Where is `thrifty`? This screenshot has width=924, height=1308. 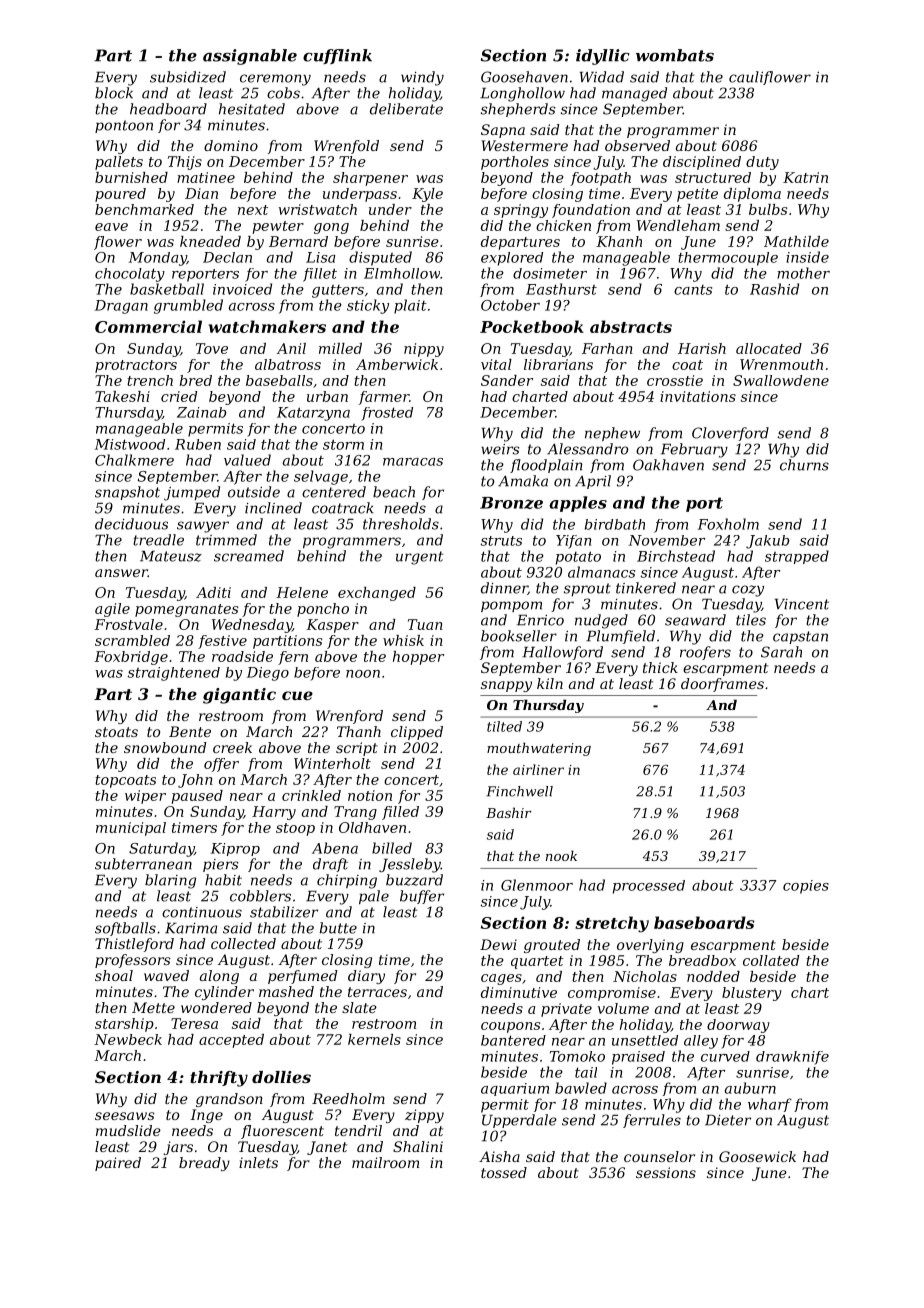 thrifty is located at coordinates (219, 1079).
